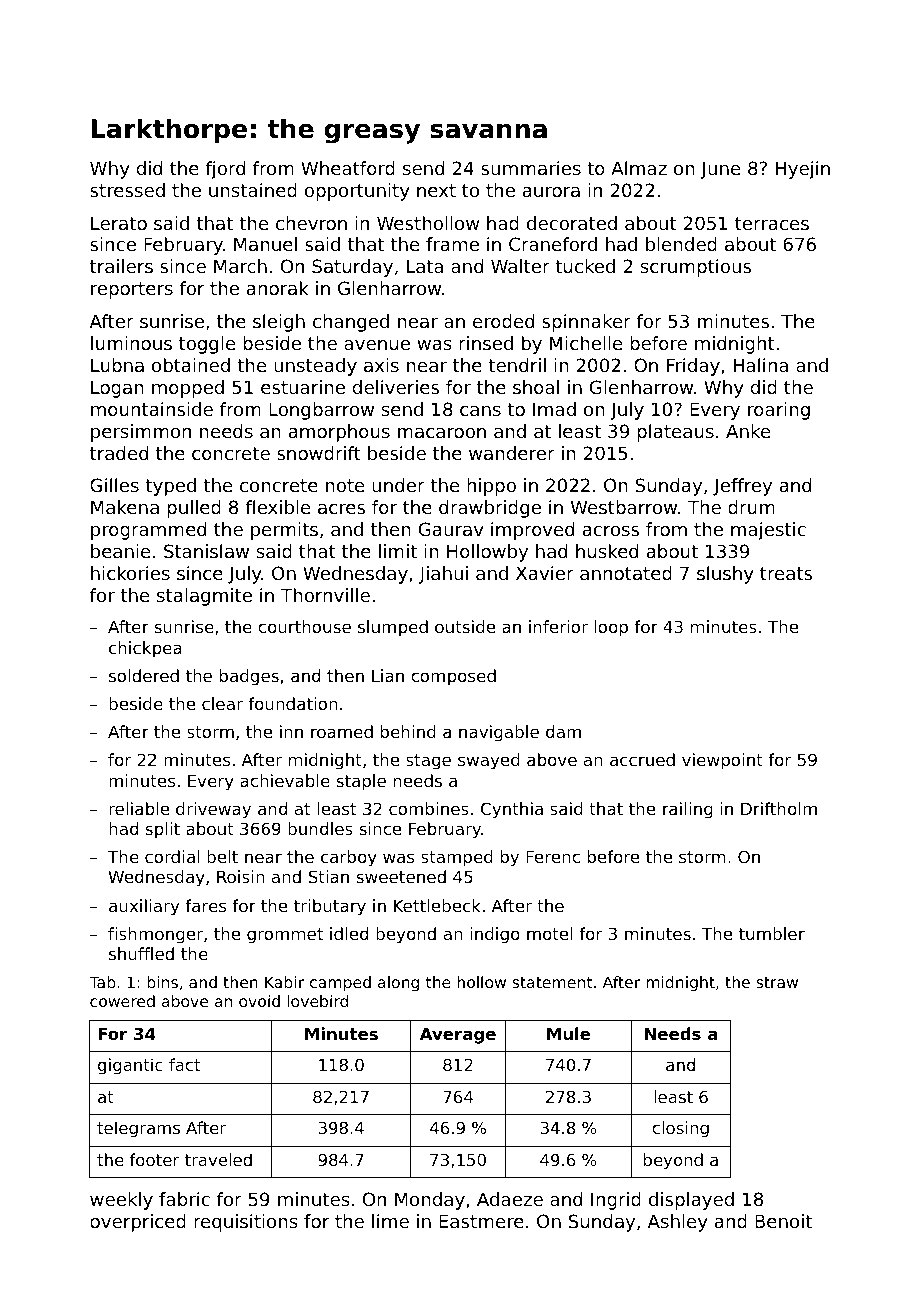 Image resolution: width=924 pixels, height=1308 pixels. Describe the element at coordinates (688, 810) in the image. I see `railing` at that location.
